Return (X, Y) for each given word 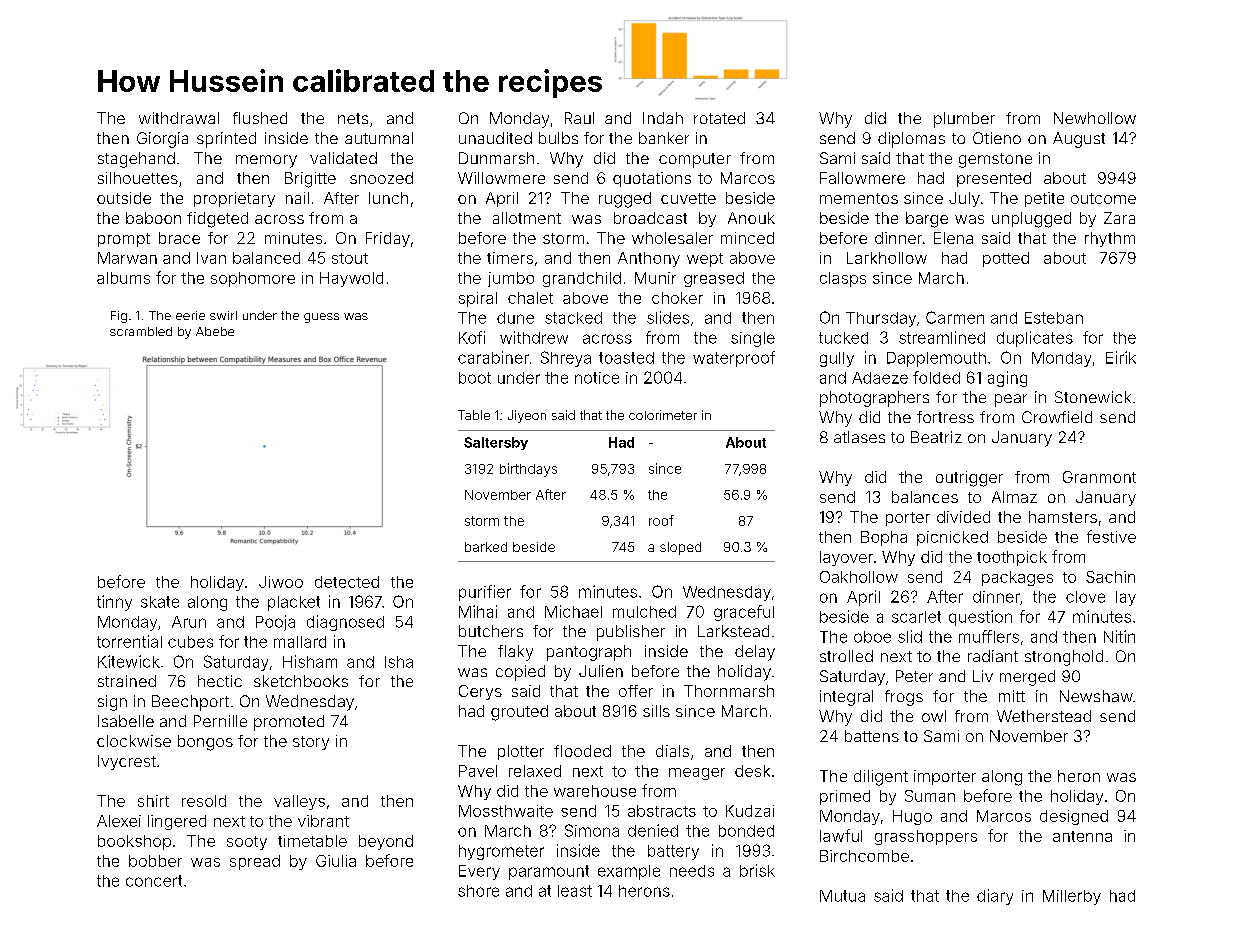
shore (478, 891)
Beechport (190, 703)
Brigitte (310, 180)
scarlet (916, 617)
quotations (652, 179)
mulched (644, 612)
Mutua (842, 896)
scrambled (141, 331)
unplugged (1031, 220)
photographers (874, 399)
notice (597, 378)
